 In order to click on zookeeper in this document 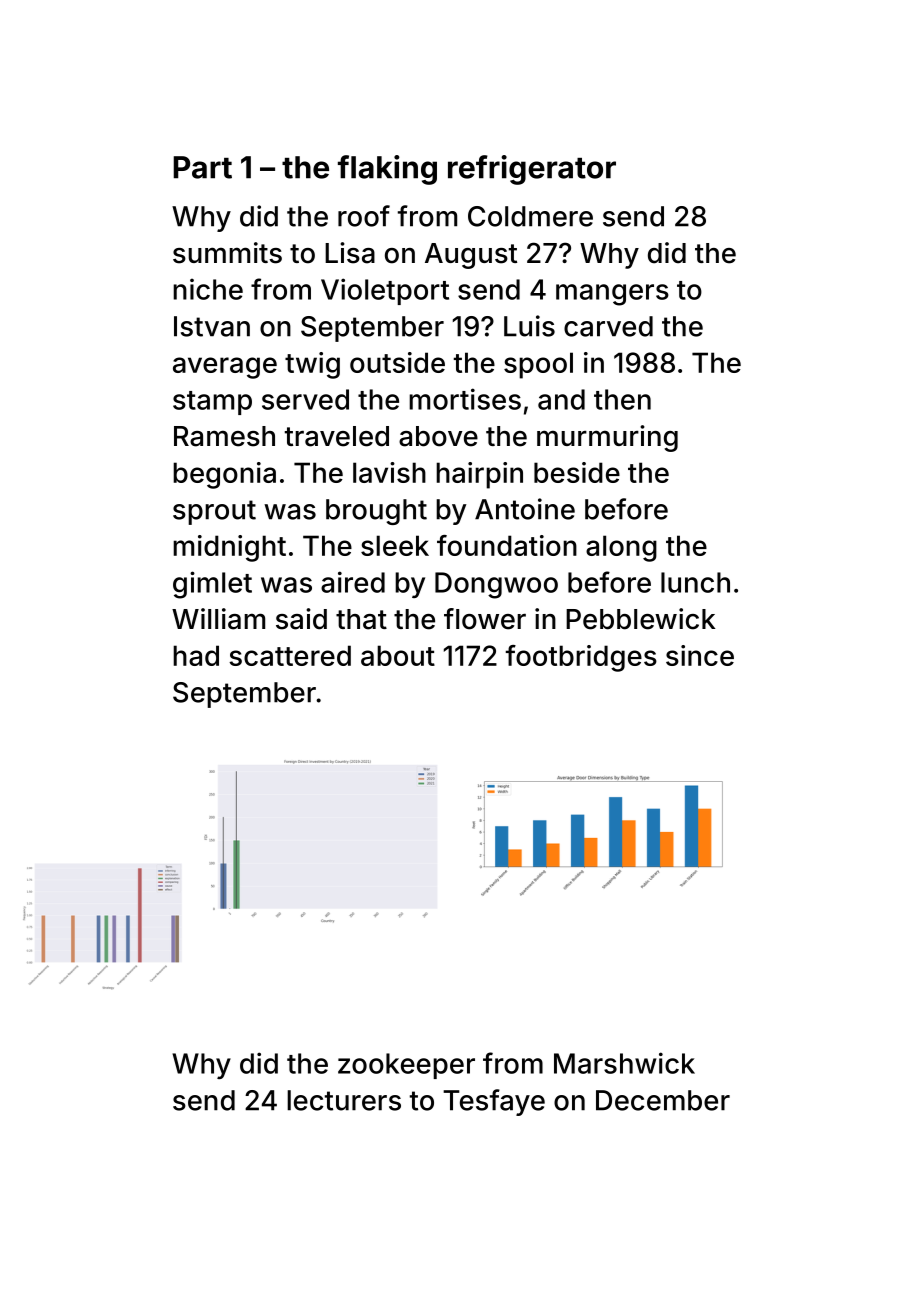, I will do `click(406, 1066)`.
